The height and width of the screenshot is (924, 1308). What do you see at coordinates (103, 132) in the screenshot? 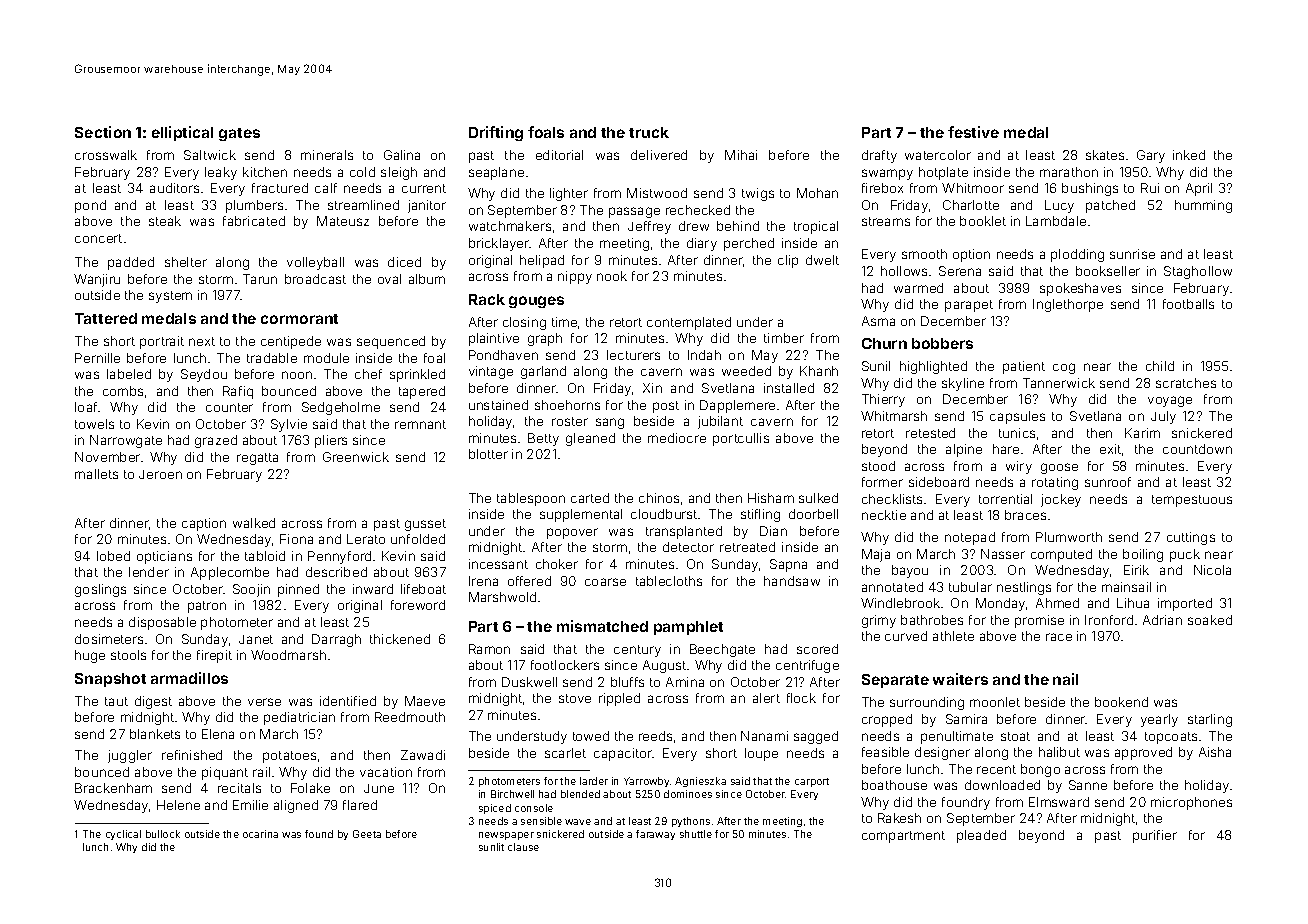
I see `Section` at bounding box center [103, 132].
